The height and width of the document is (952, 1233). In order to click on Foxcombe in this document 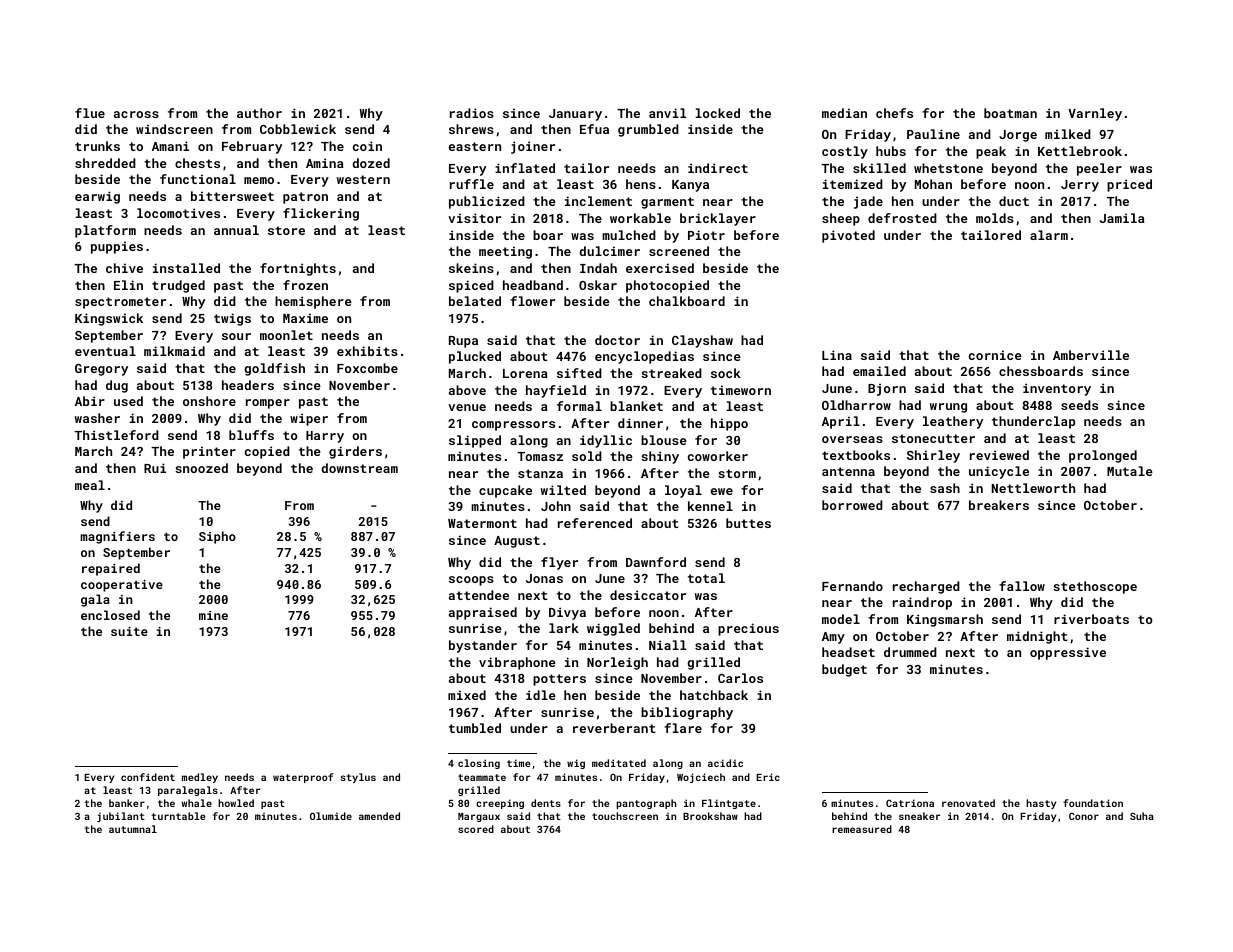, I will do `click(367, 368)`.
